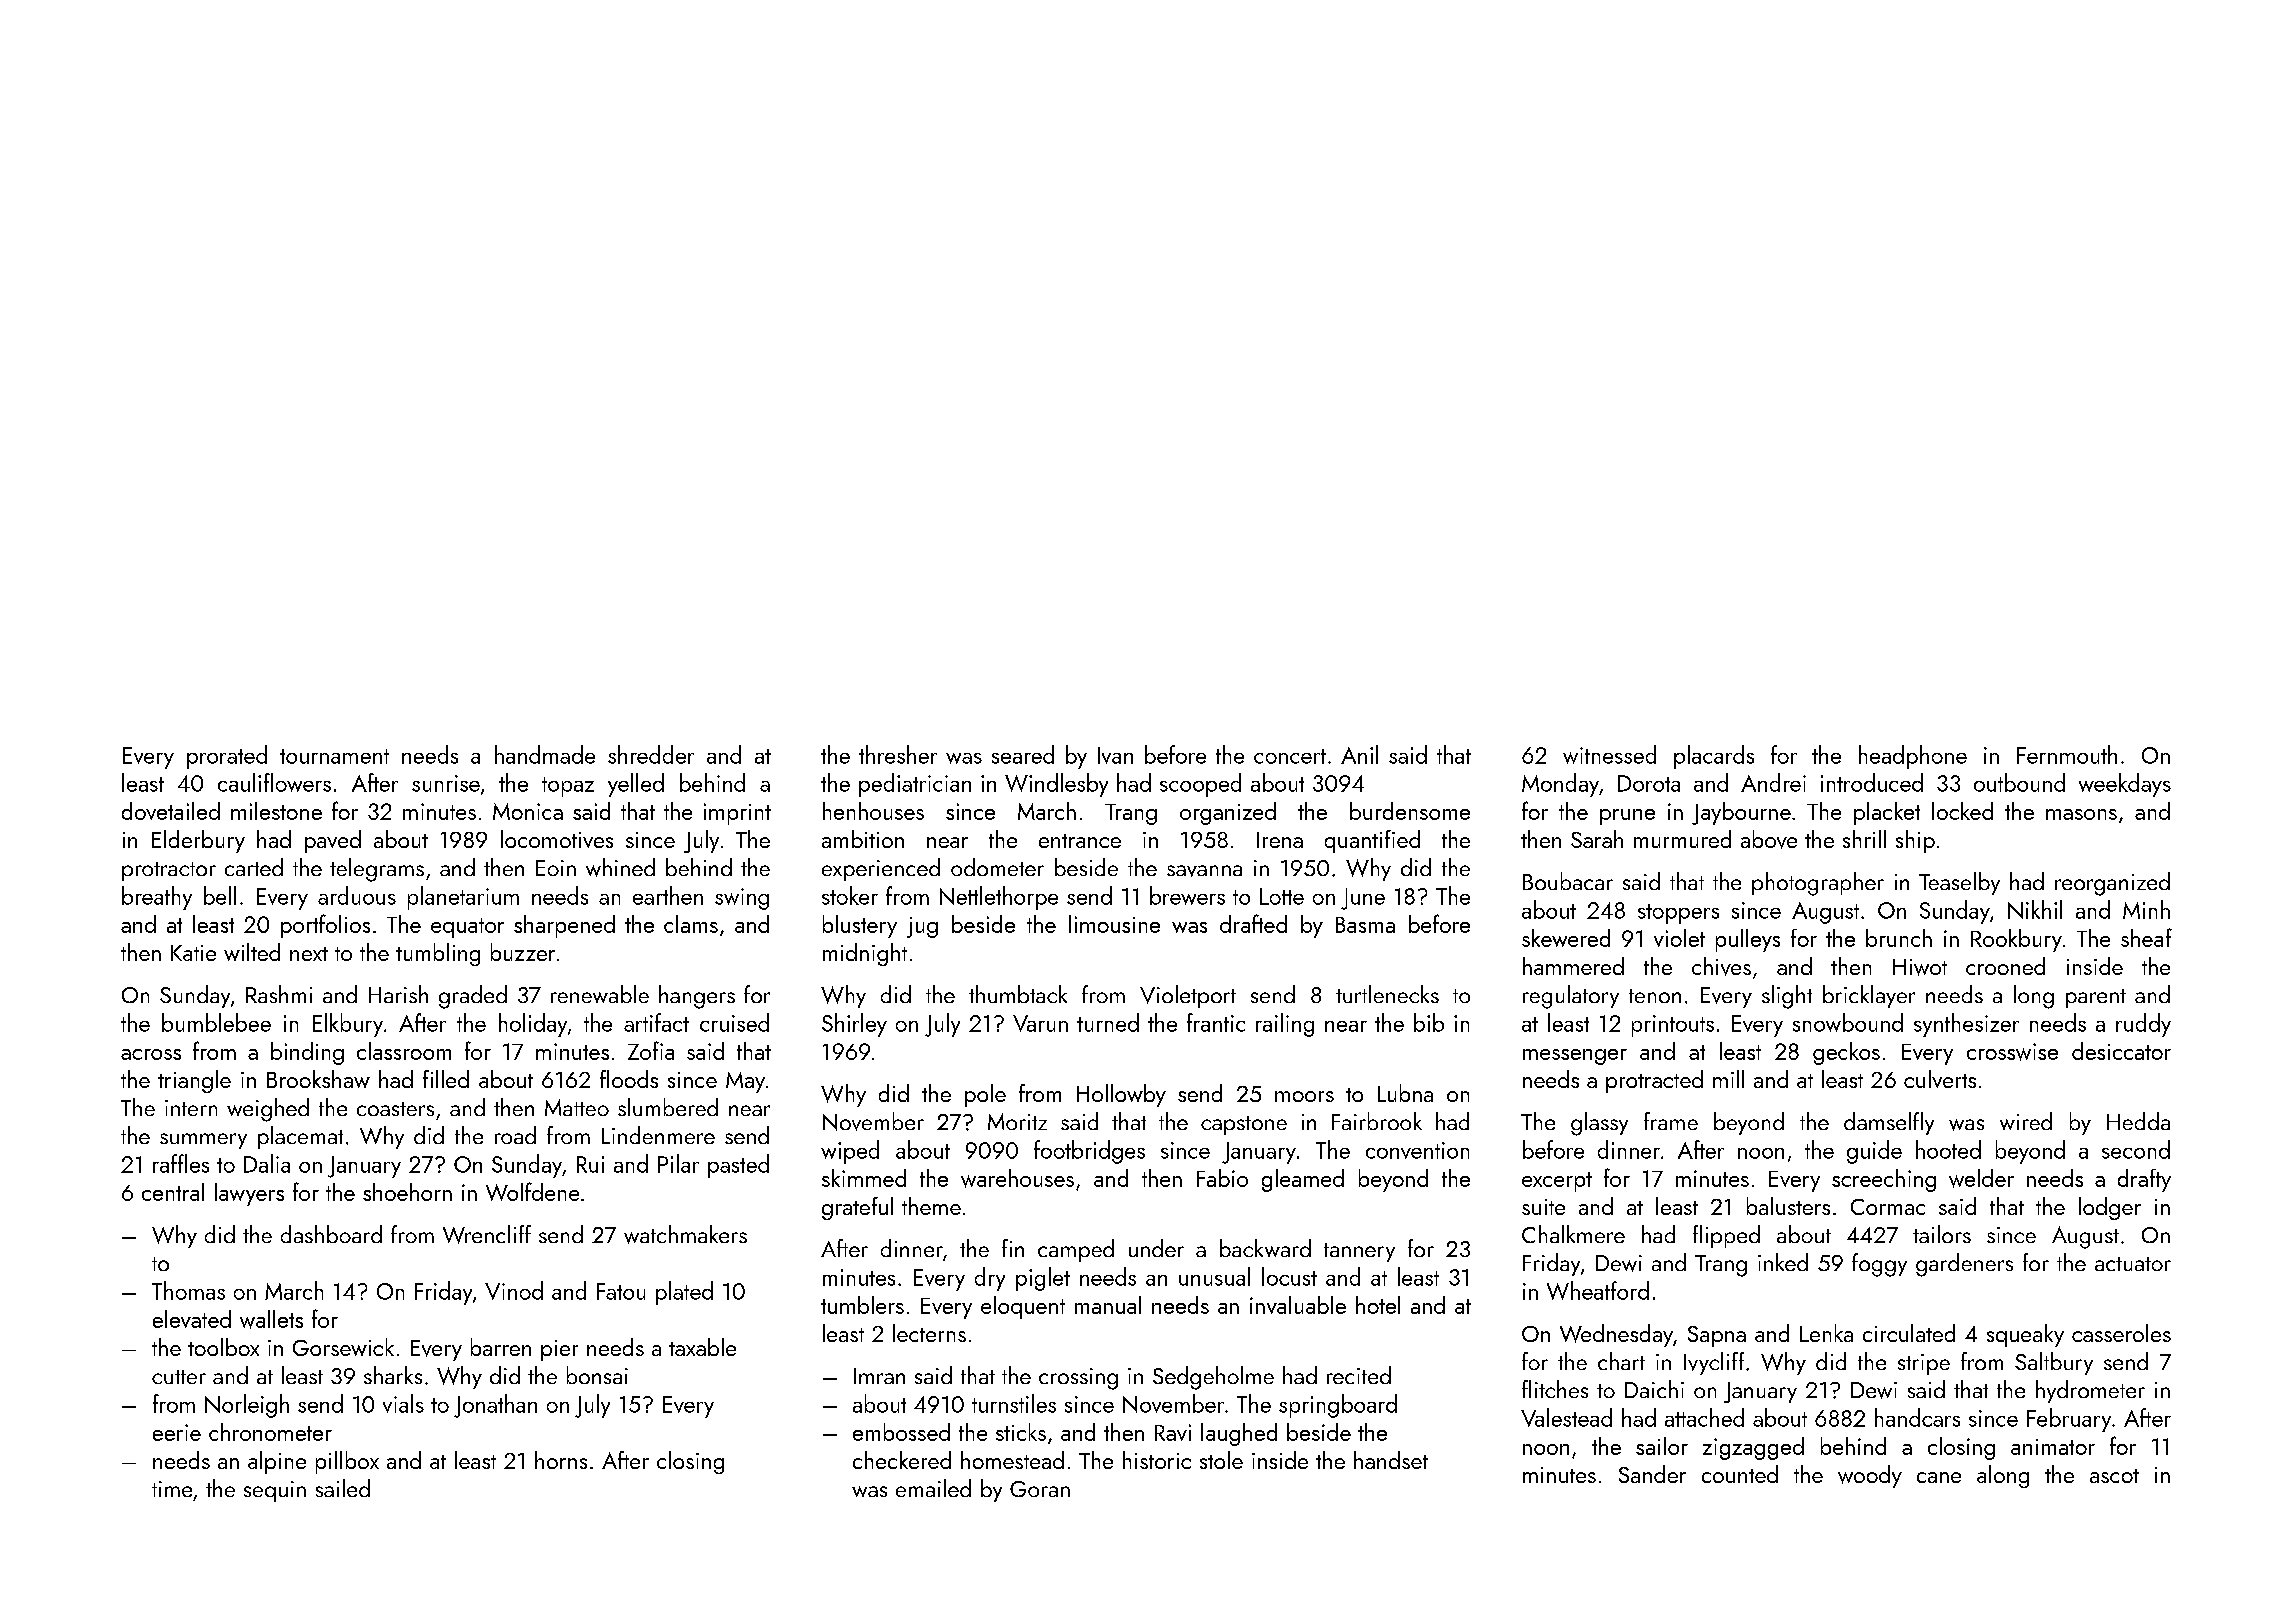  I want to click on Goran, so click(1040, 1489).
